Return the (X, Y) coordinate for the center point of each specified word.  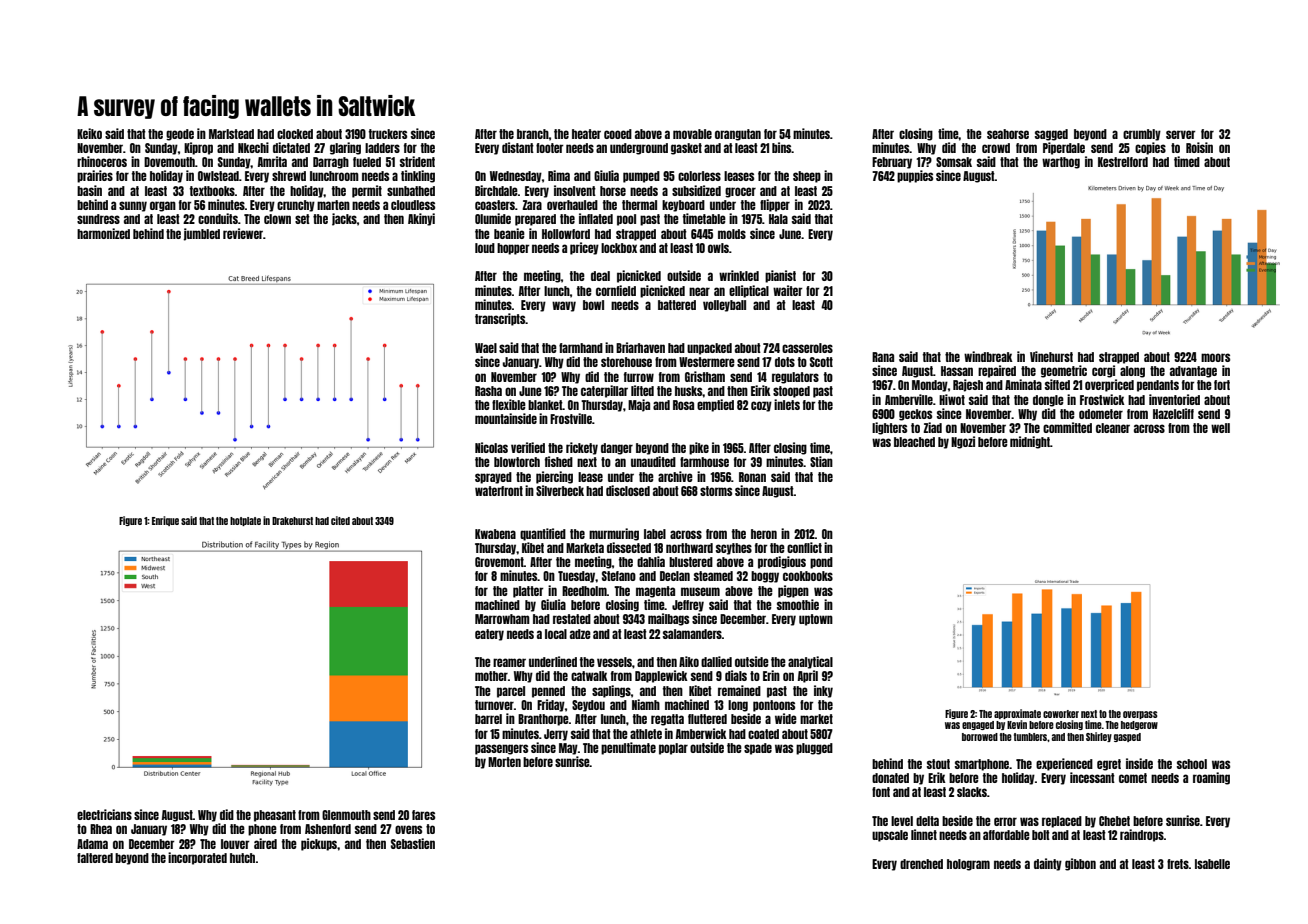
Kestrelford (1123, 162)
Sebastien (413, 843)
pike (699, 448)
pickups (319, 844)
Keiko (89, 133)
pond (821, 563)
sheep (807, 177)
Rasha (488, 391)
